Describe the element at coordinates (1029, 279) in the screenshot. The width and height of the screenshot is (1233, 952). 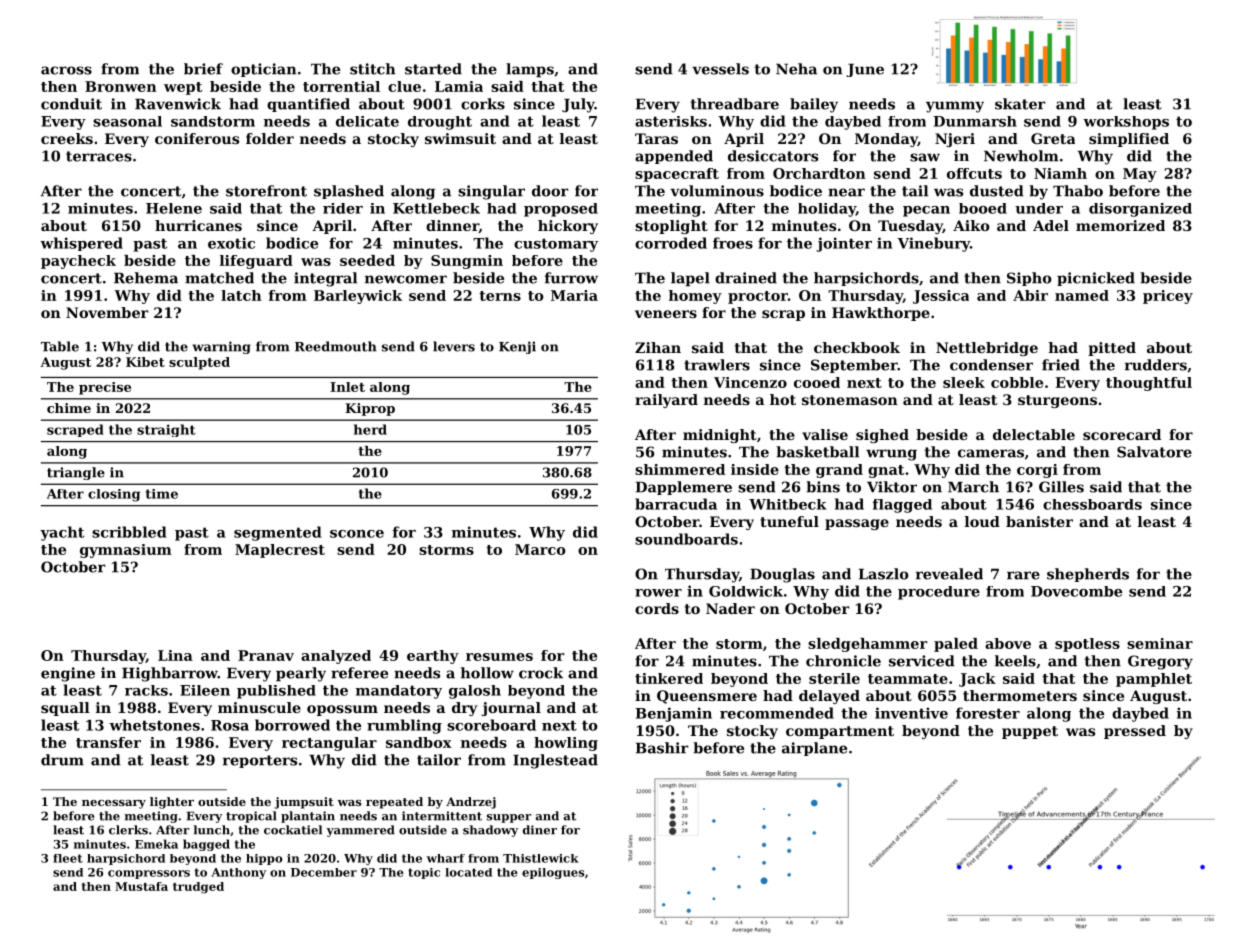
I see `Sipho` at that location.
